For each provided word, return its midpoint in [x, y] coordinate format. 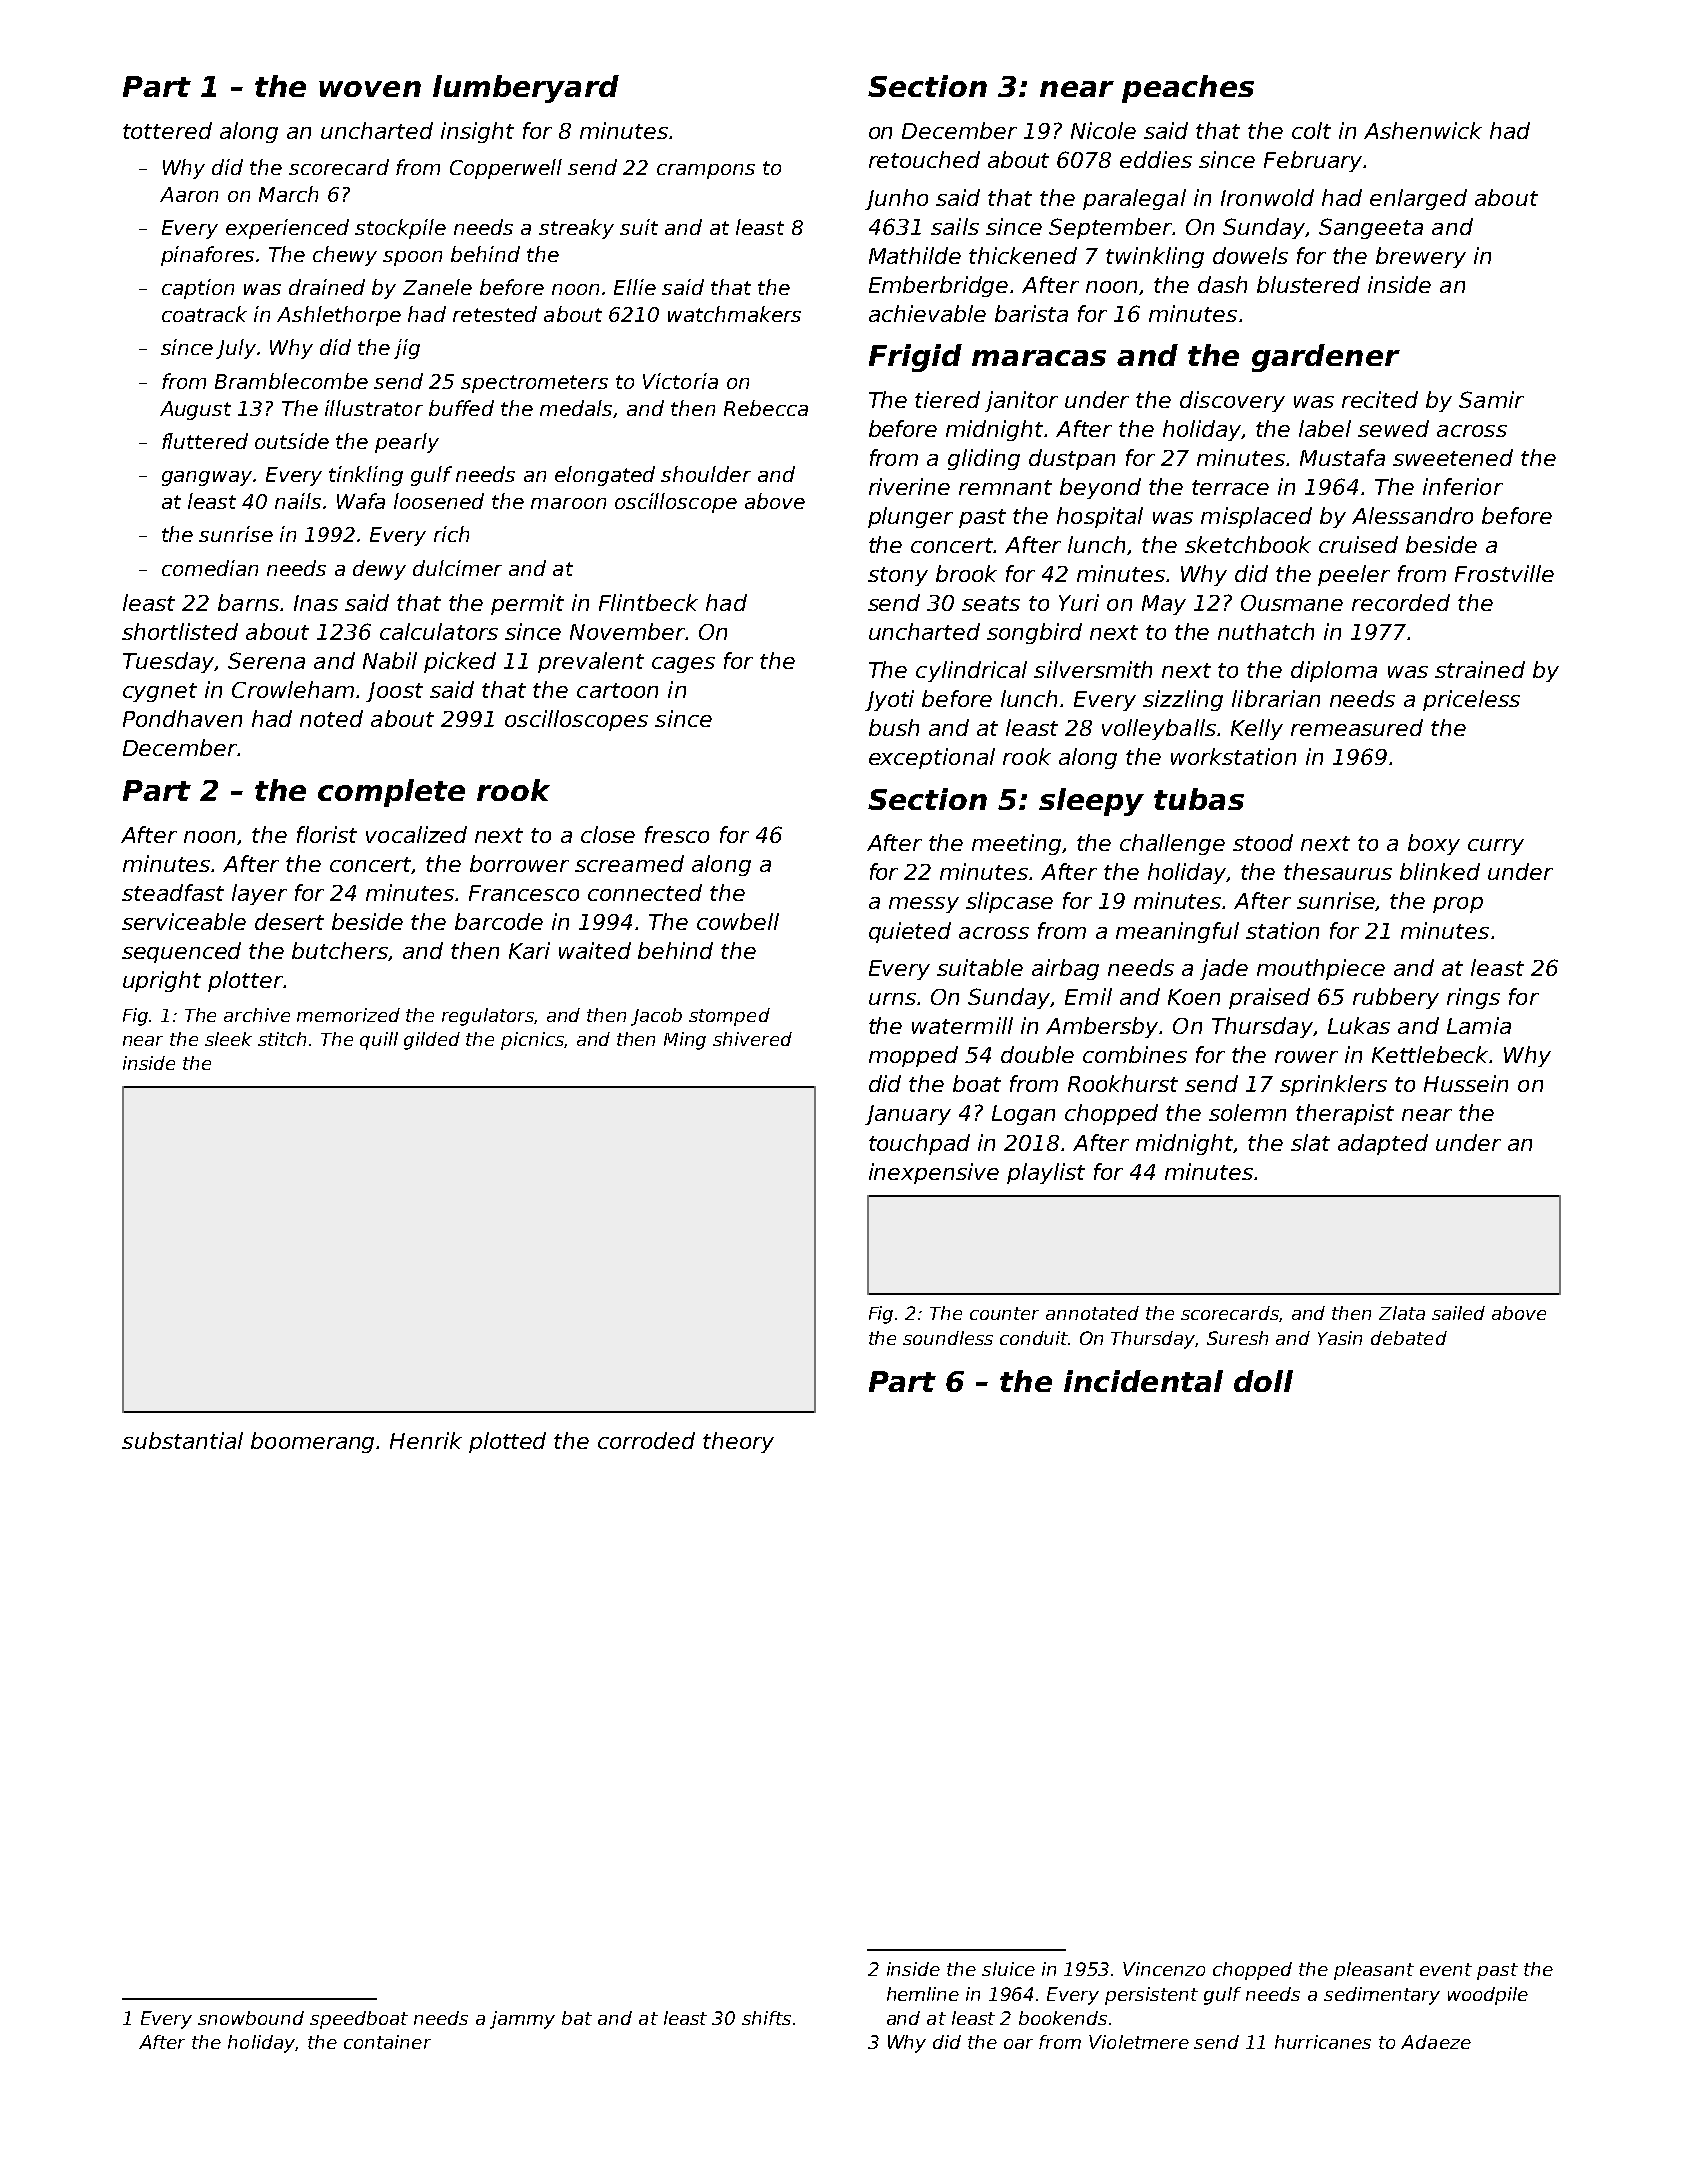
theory [738, 1442]
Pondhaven [182, 718]
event [1446, 1969]
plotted [507, 1442]
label [1325, 428]
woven [370, 89]
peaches [1188, 89]
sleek [228, 1039]
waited [595, 950]
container [387, 2042]
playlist [1046, 1173]
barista [1031, 313]
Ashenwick [1423, 130]
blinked [1440, 871]
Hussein [1466, 1083]
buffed [461, 408]
